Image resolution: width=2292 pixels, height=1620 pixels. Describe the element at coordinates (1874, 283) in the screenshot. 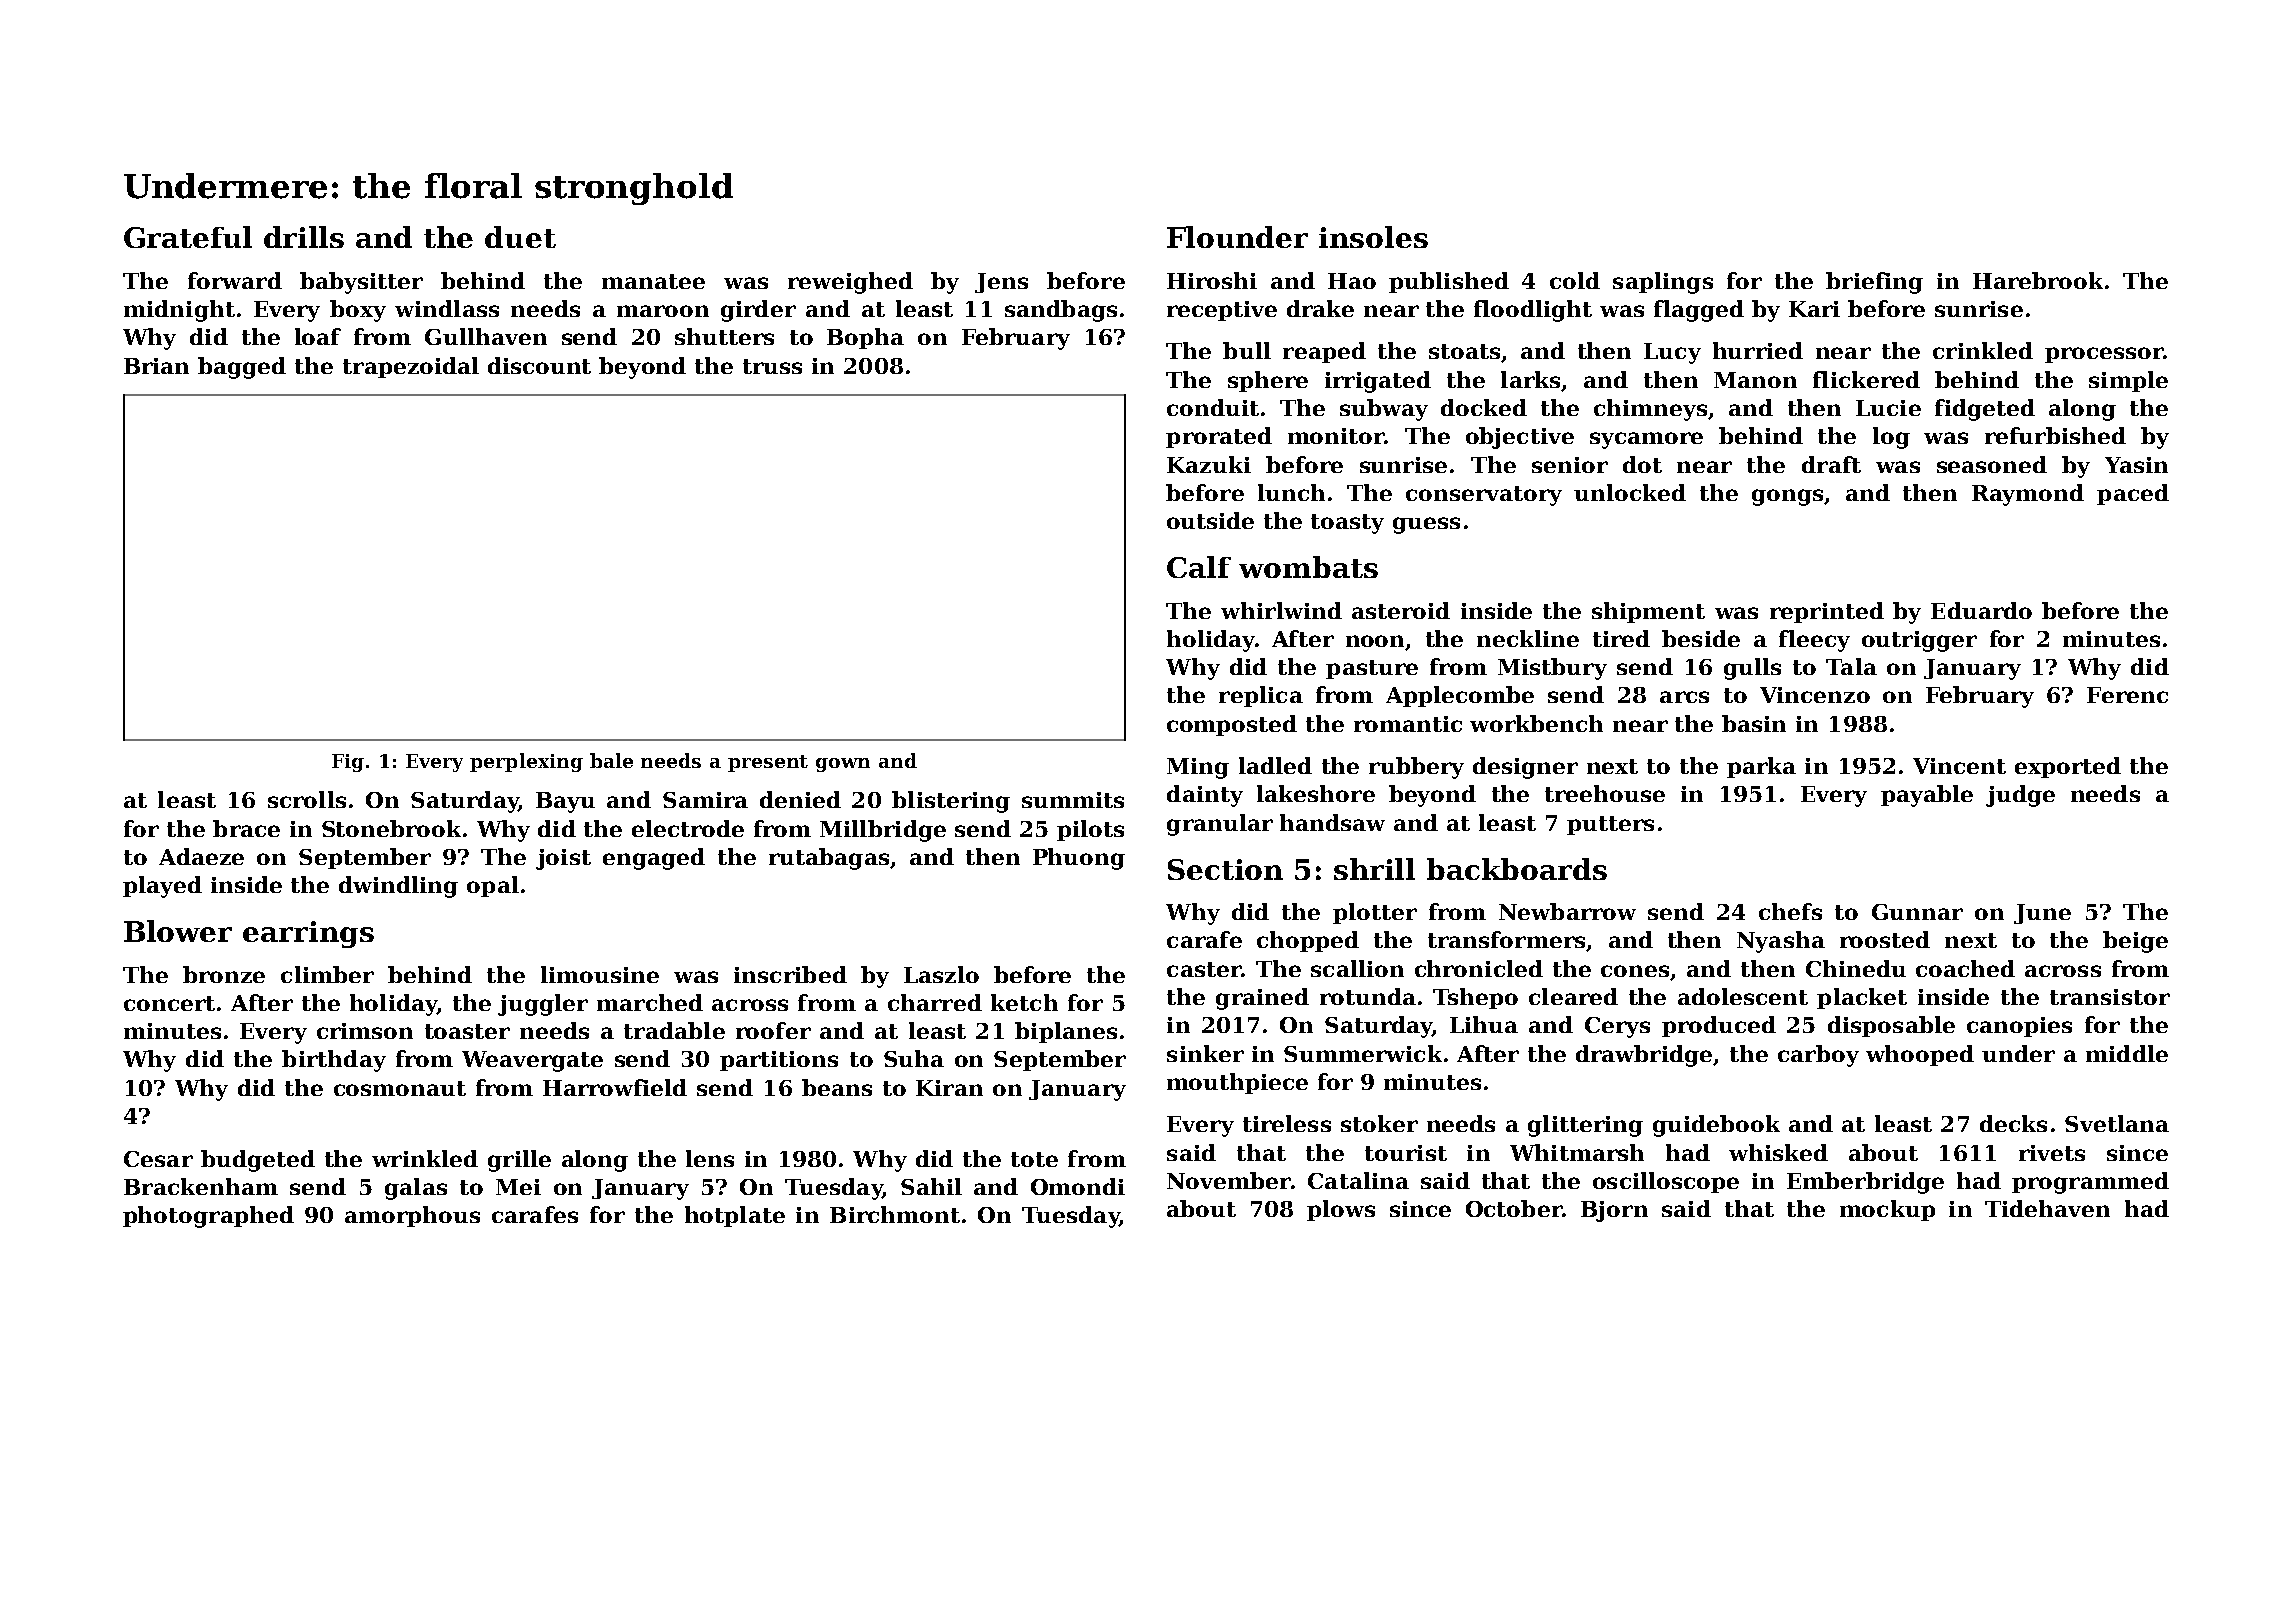

I see `briefing` at that location.
